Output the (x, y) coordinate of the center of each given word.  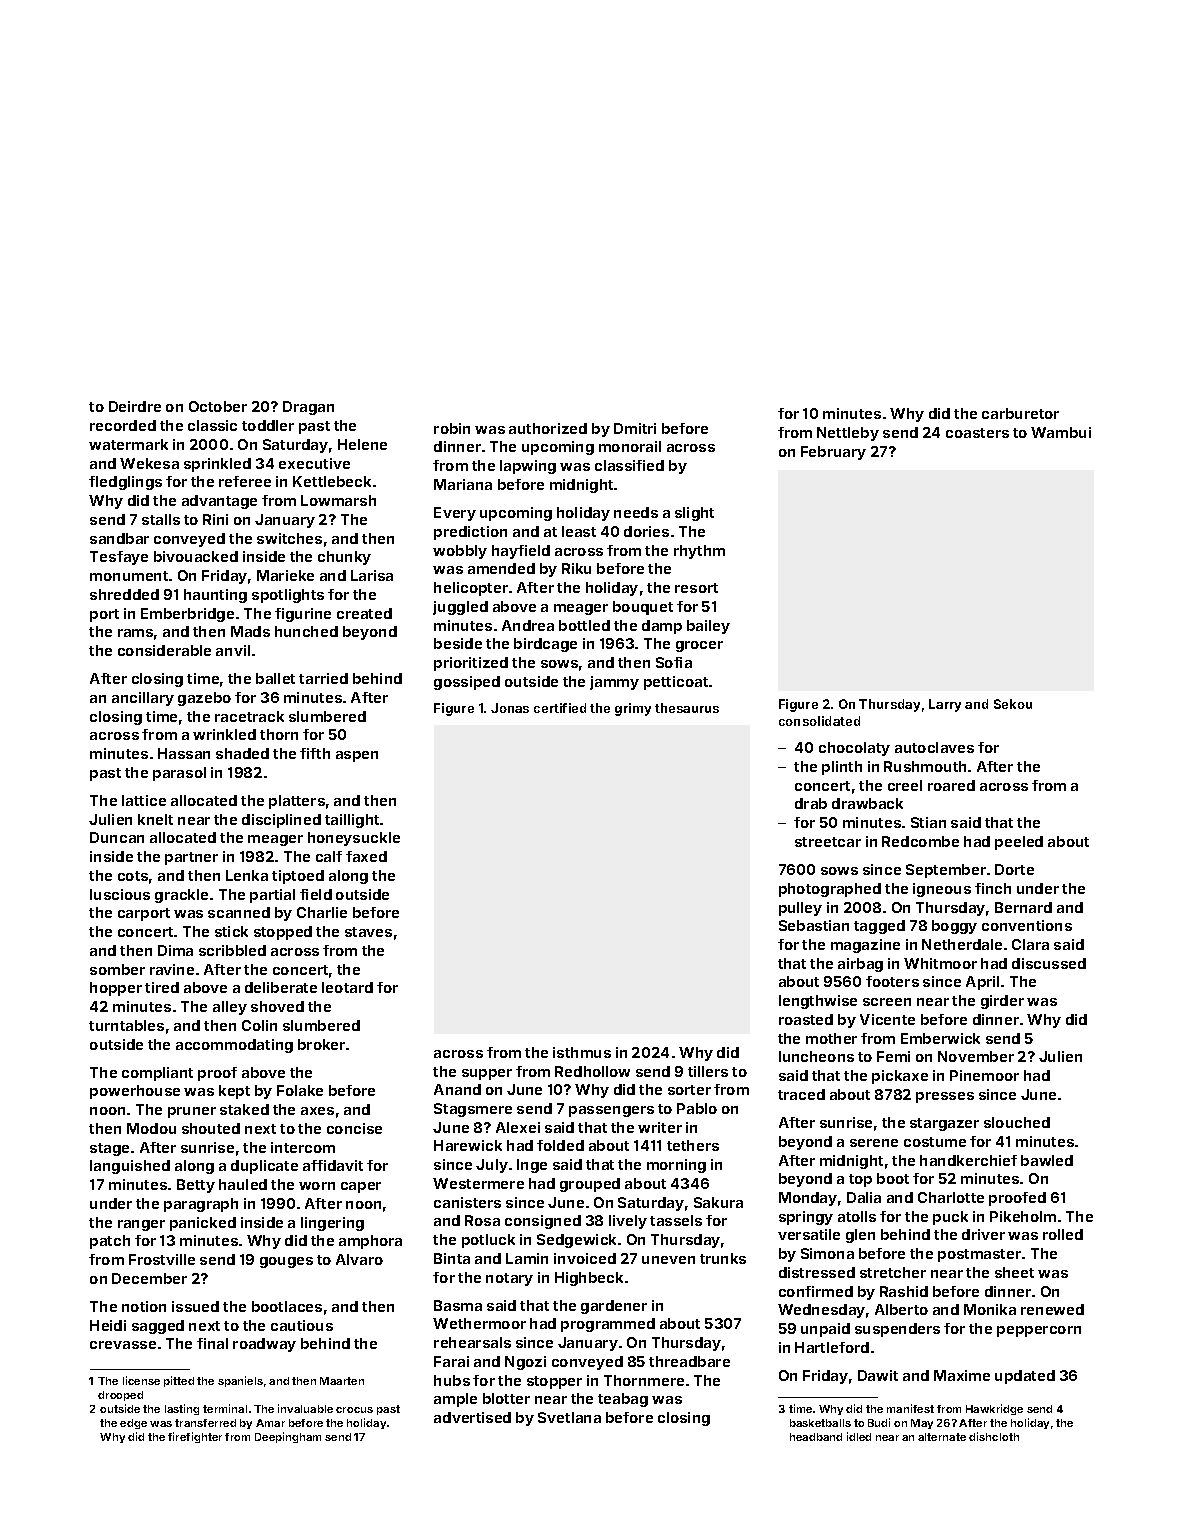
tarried (323, 678)
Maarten (342, 1381)
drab (811, 803)
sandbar (119, 538)
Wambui (1061, 432)
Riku (576, 568)
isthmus (582, 1052)
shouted (211, 1128)
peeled (1019, 843)
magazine (865, 946)
